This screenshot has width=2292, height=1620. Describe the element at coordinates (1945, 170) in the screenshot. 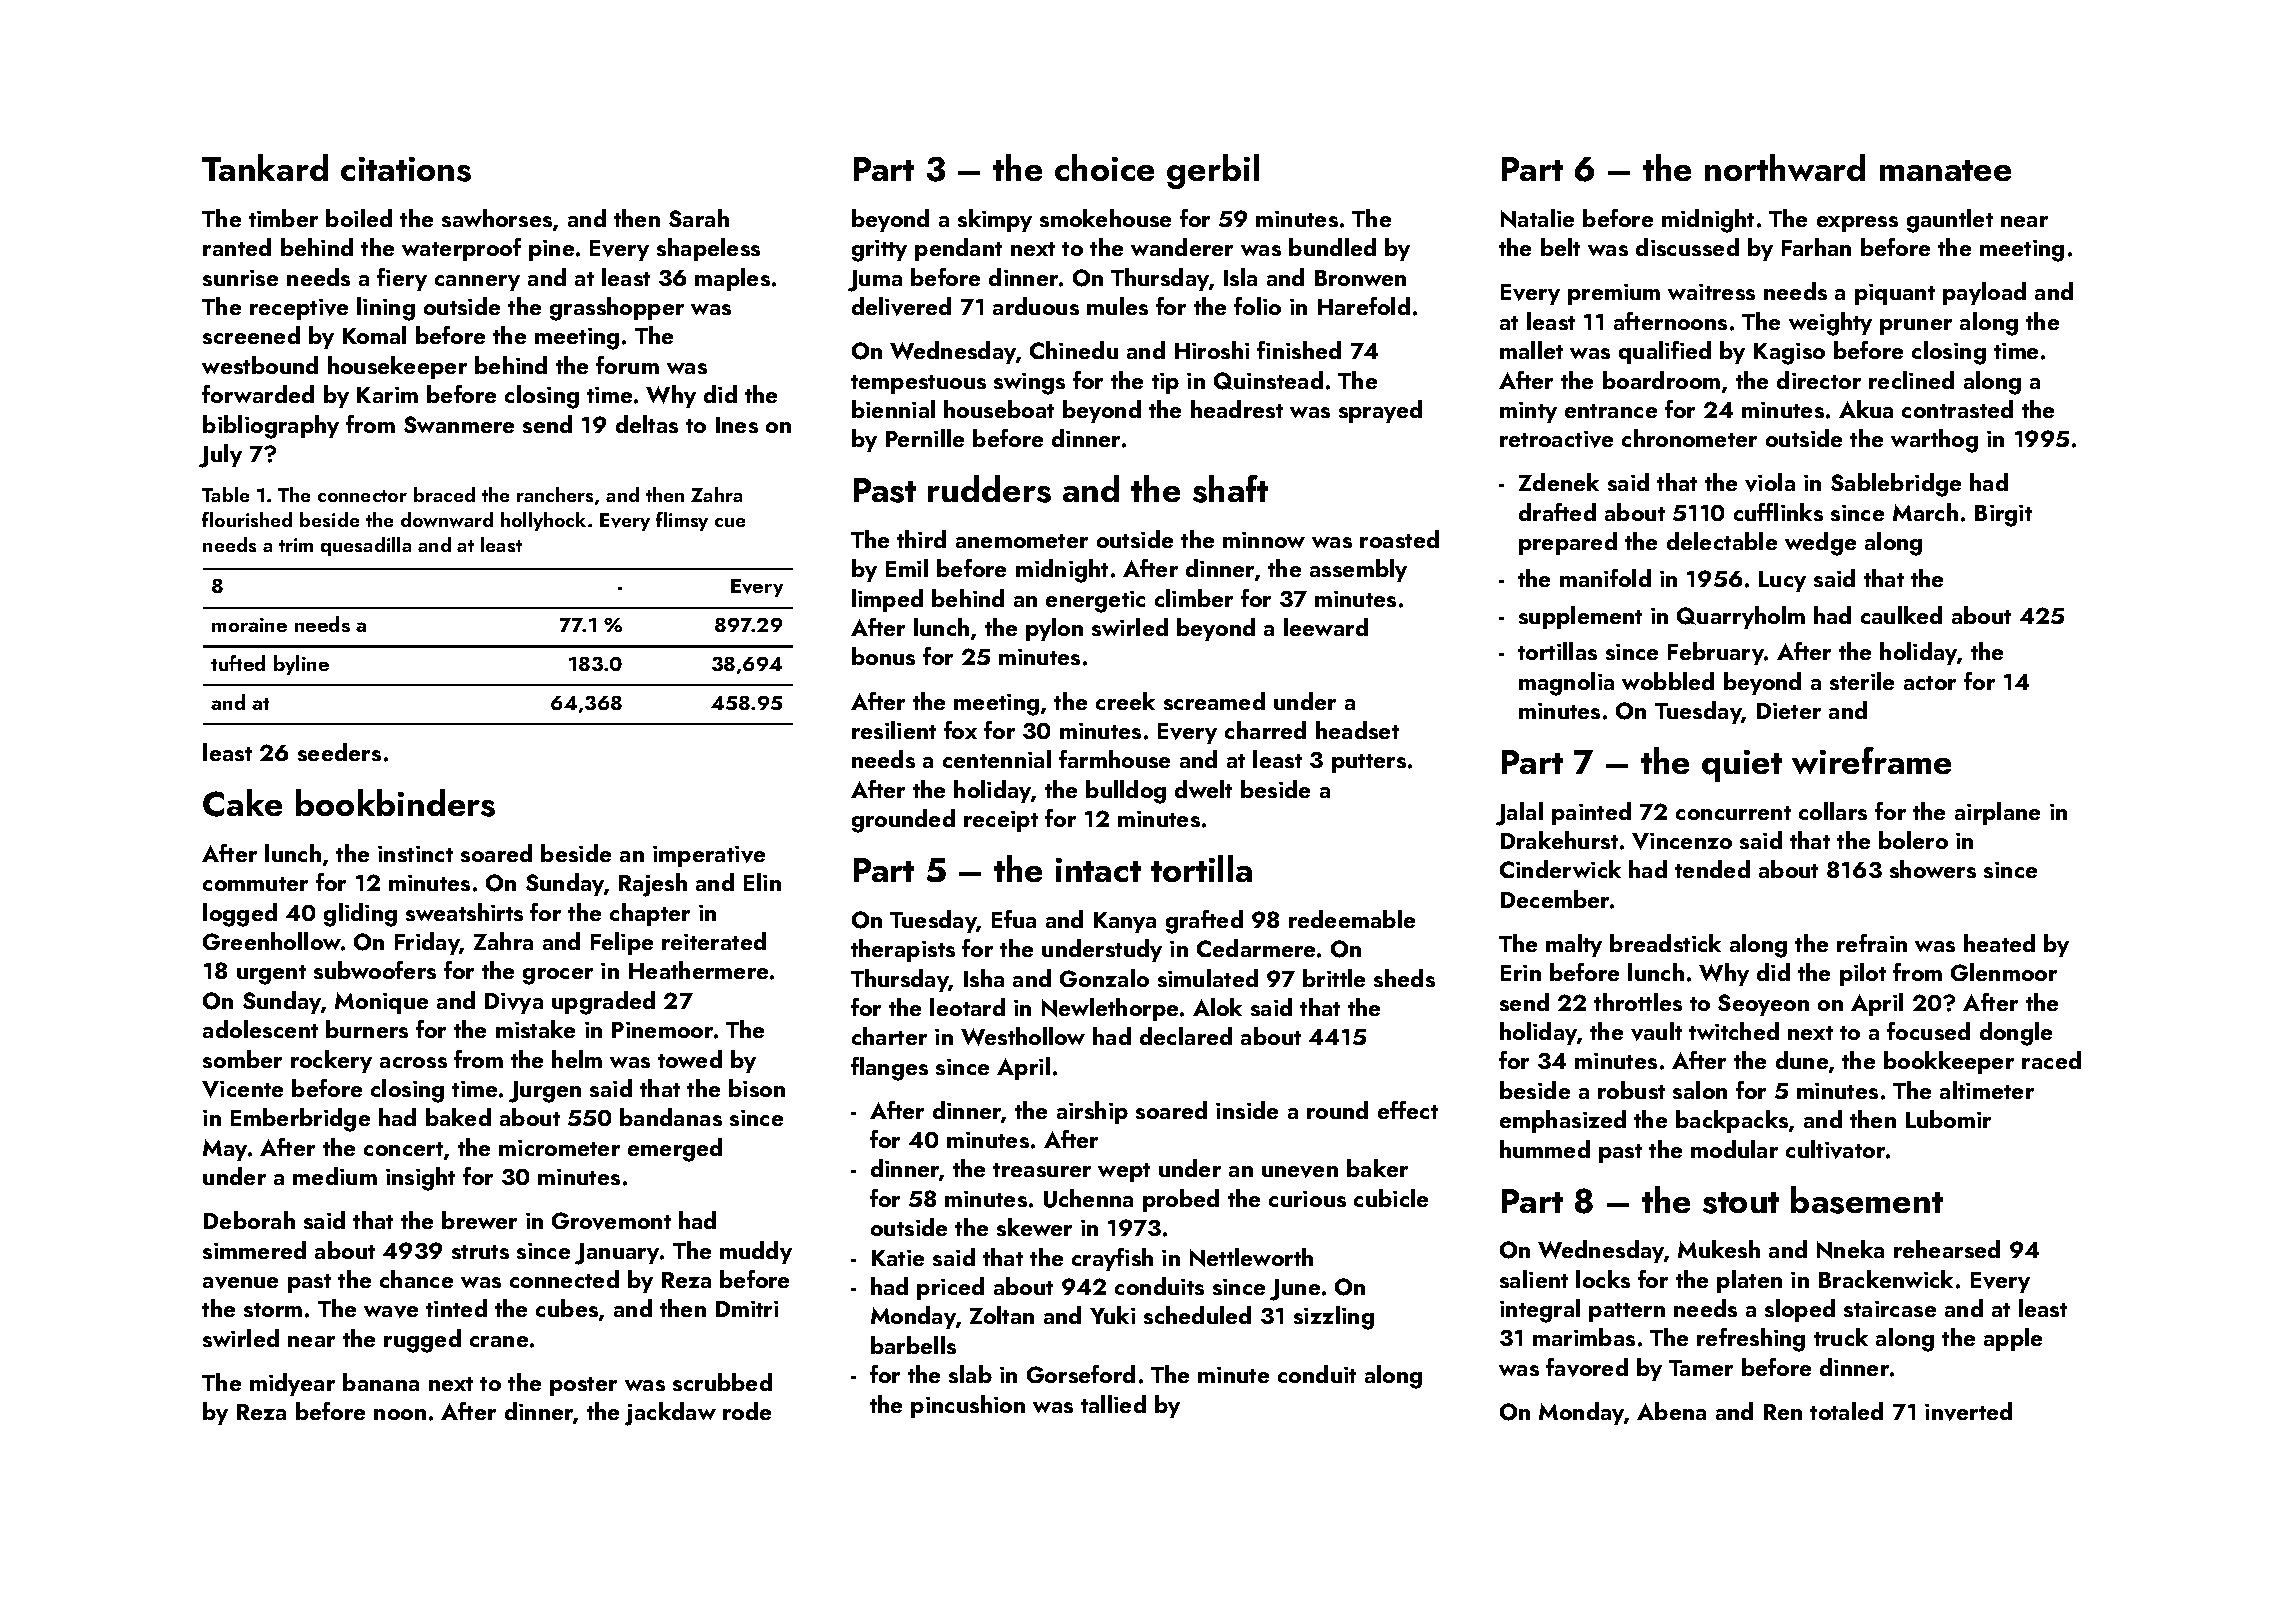

I see `manatee` at that location.
